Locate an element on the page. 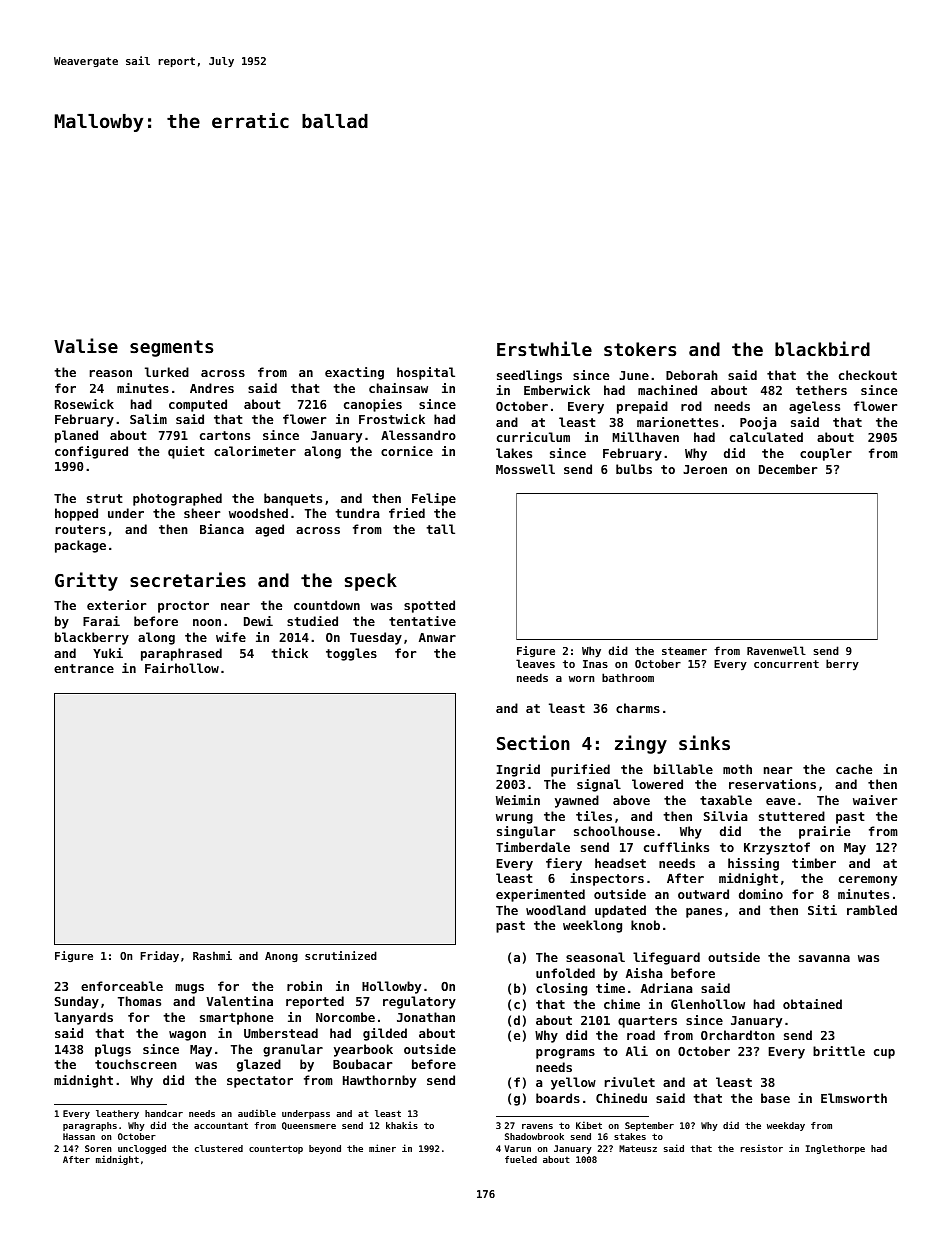 This document has width=952, height=1233. Ravenwell is located at coordinates (776, 650).
